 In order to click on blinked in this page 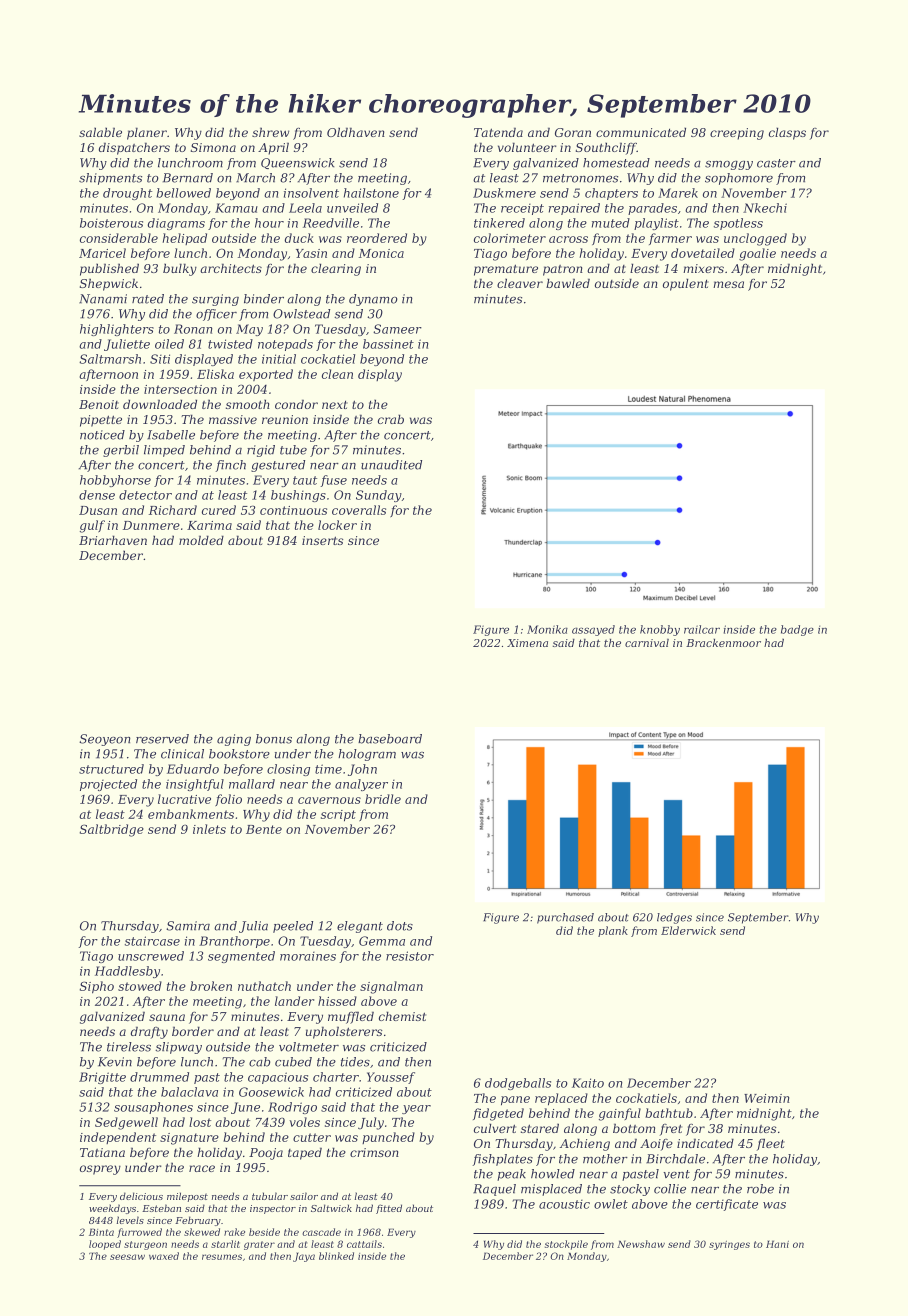, I will do `click(336, 1256)`.
